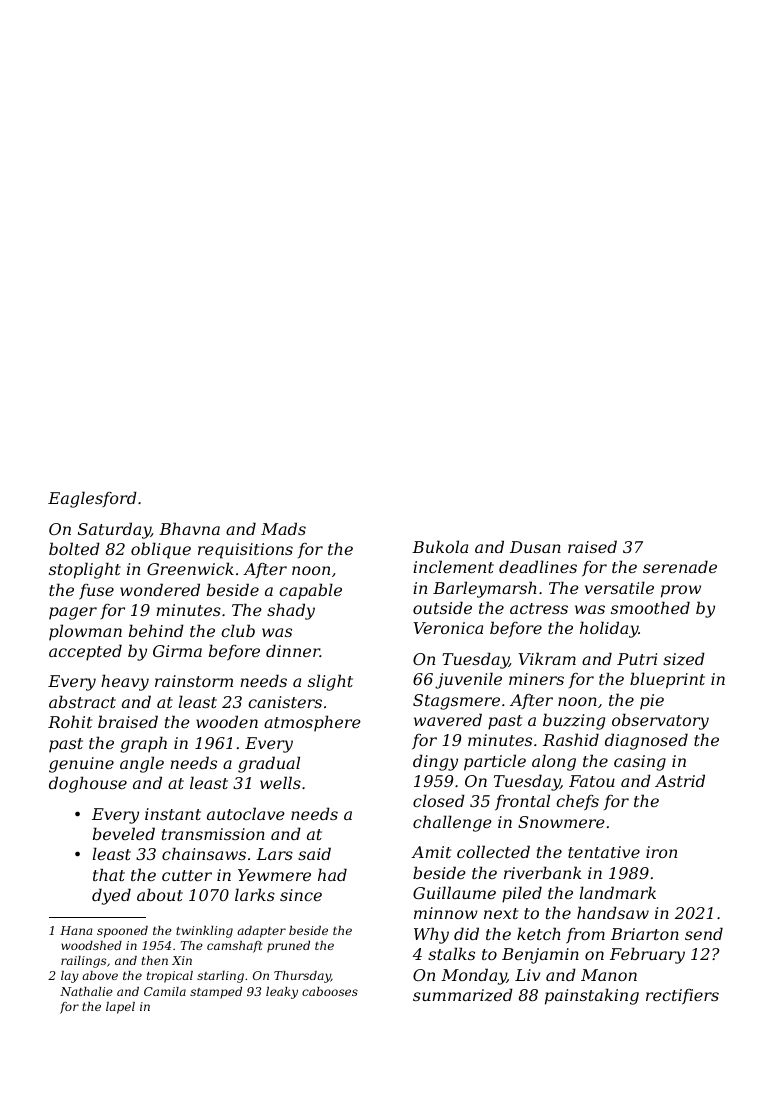 The height and width of the document is (1099, 775). Describe the element at coordinates (681, 591) in the document. I see `prow` at that location.
